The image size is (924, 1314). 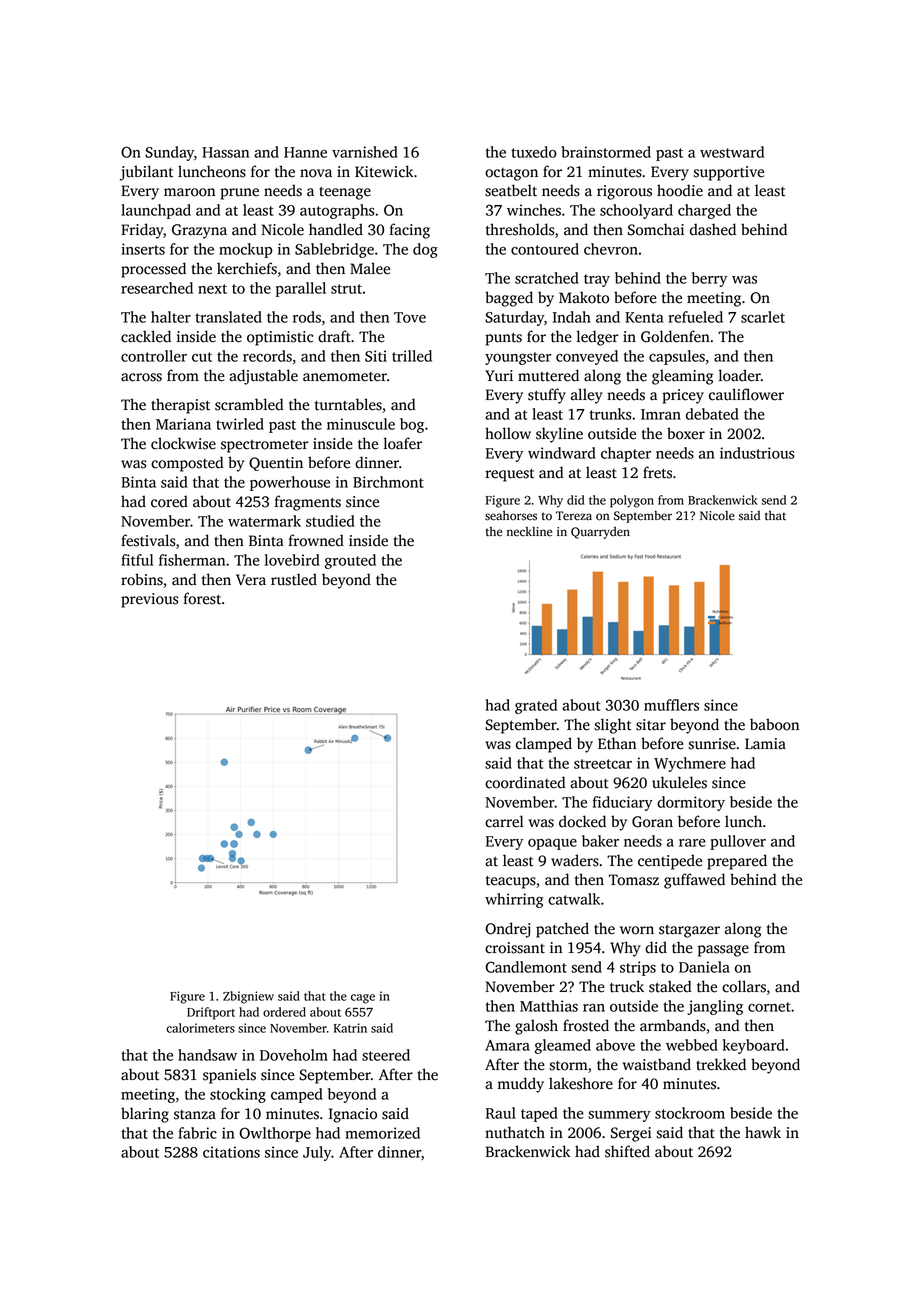 What do you see at coordinates (363, 999) in the image?
I see `cage` at bounding box center [363, 999].
